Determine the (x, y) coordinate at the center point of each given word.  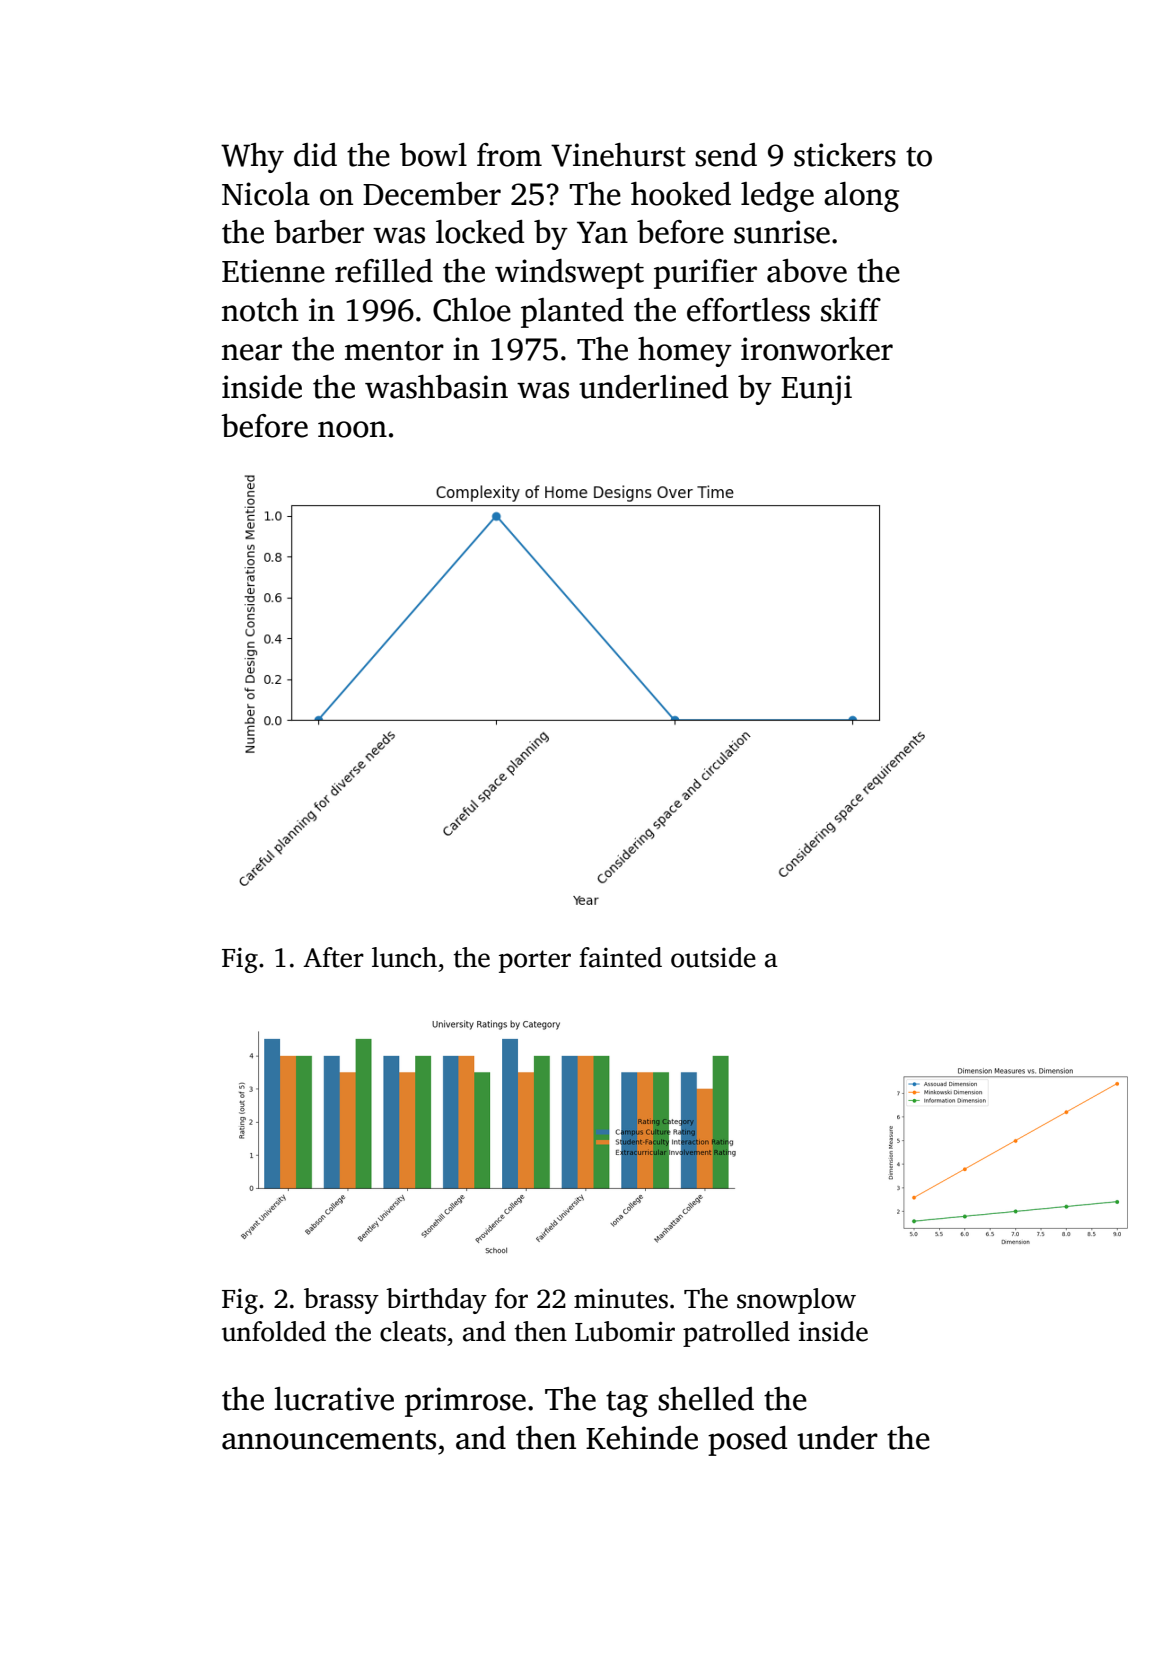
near (252, 352)
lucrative (334, 1399)
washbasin (436, 387)
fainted (620, 957)
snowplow (796, 1301)
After (333, 957)
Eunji (816, 390)
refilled (384, 271)
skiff (851, 310)
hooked (681, 194)
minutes (621, 1298)
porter (535, 961)
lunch (404, 957)
